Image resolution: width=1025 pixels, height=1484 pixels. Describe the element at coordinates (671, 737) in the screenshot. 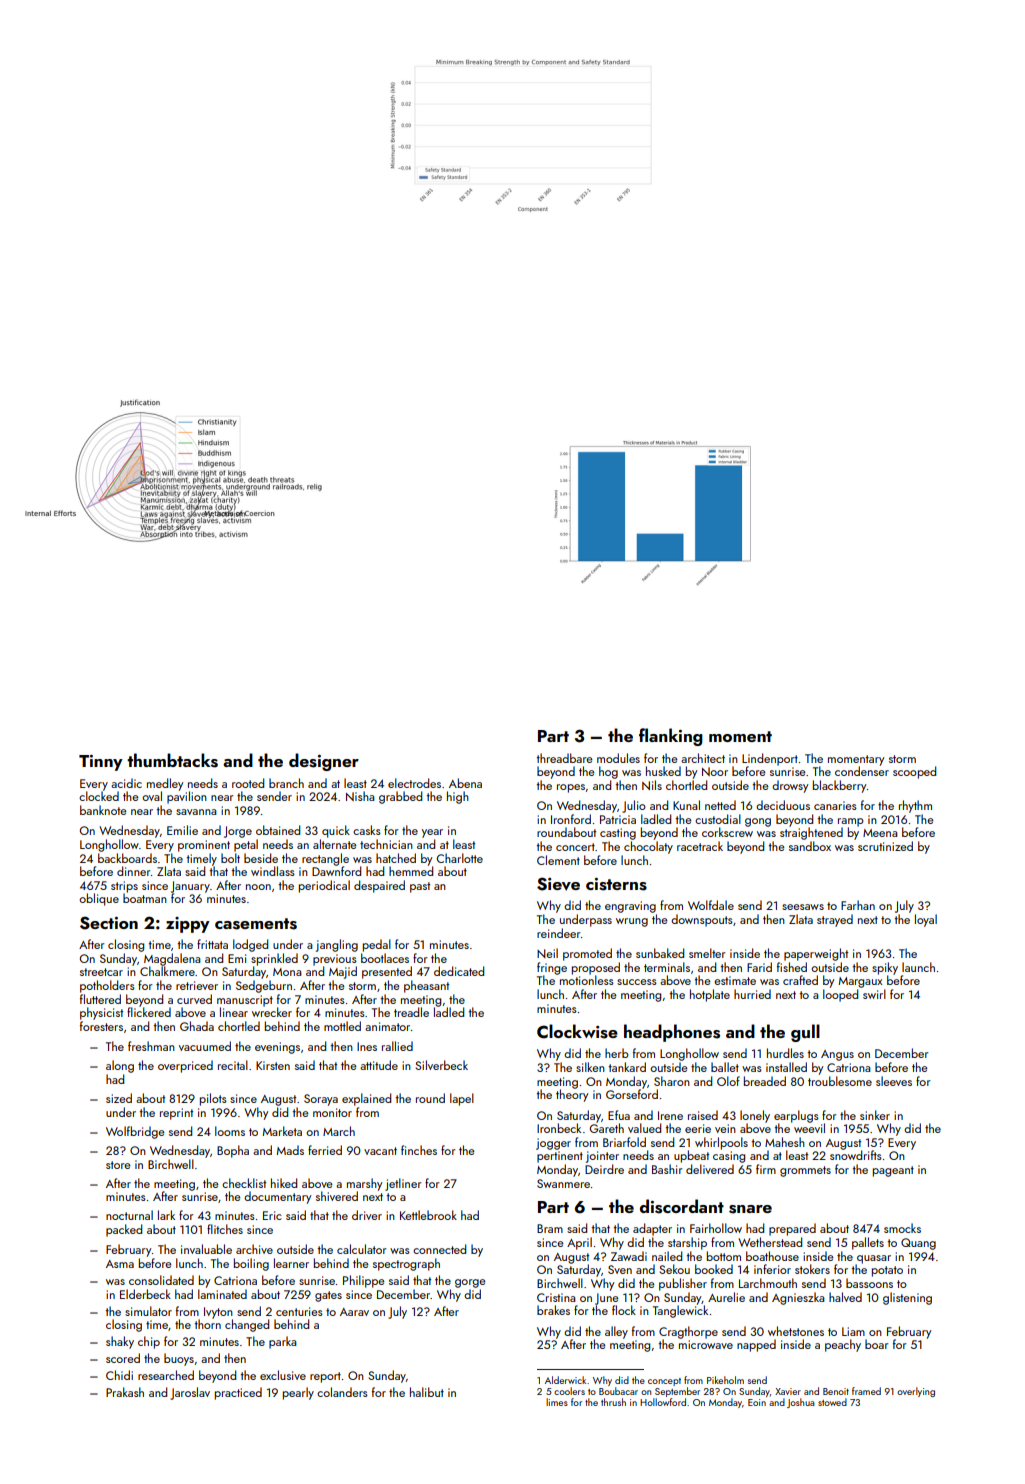

I see `flanking` at that location.
